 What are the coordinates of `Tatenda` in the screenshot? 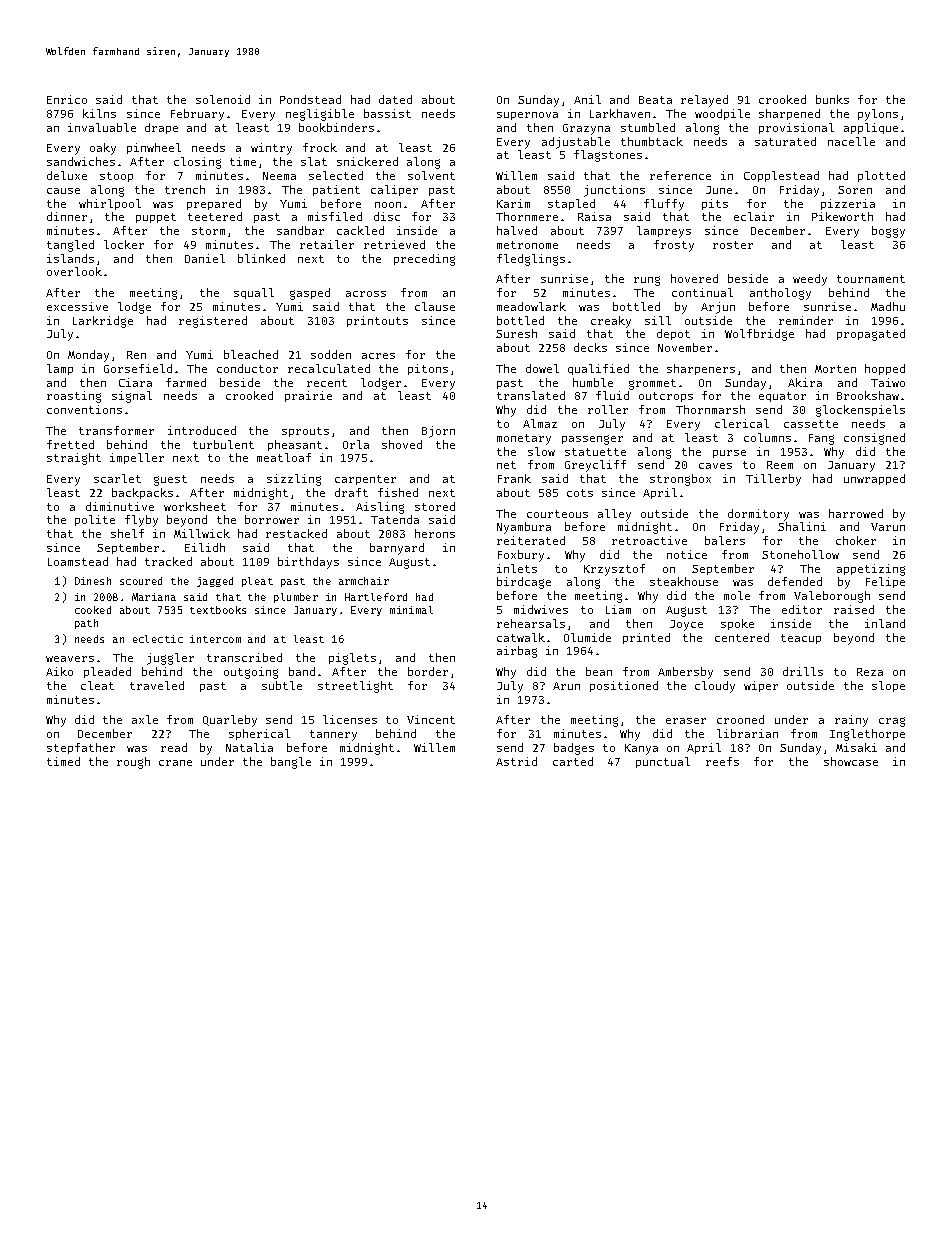 It's located at (395, 519).
